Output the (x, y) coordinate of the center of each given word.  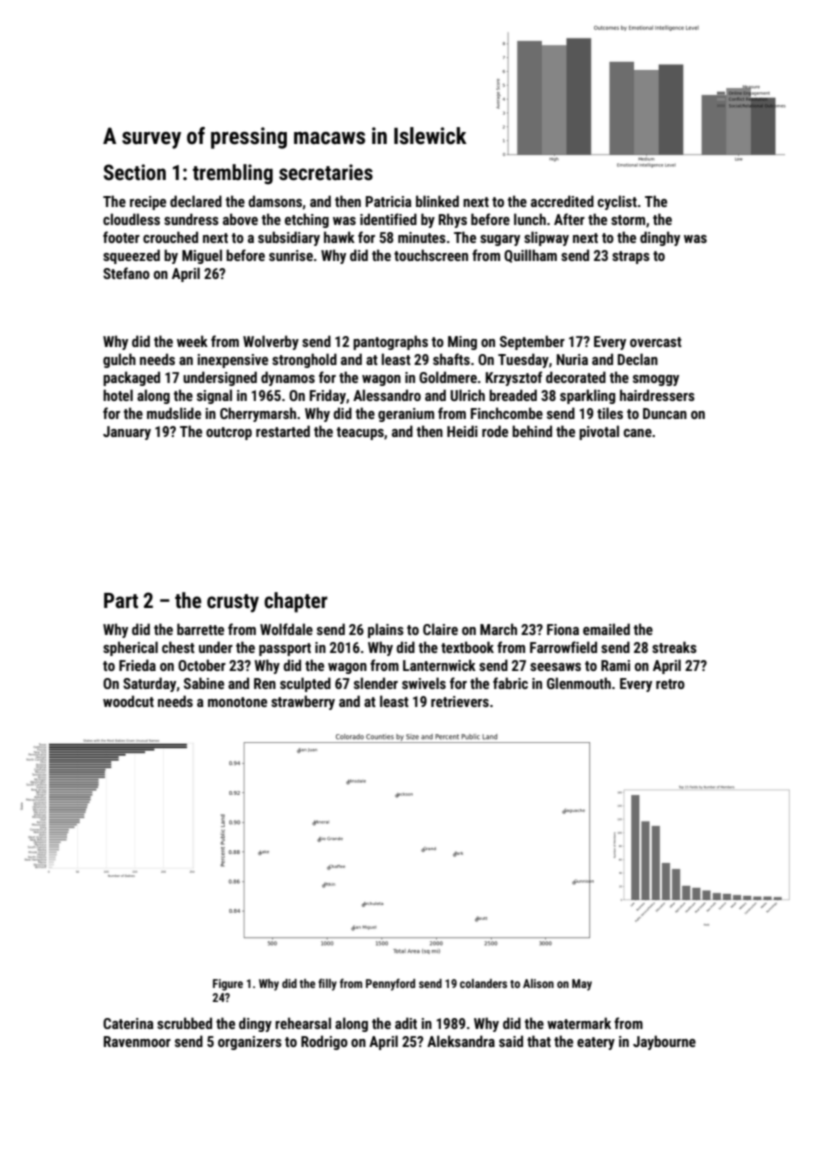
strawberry (303, 702)
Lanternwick (439, 665)
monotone (237, 702)
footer (121, 237)
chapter (296, 602)
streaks (674, 647)
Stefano (126, 273)
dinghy (660, 238)
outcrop (229, 433)
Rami (615, 665)
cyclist (617, 202)
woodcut (128, 701)
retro (670, 684)
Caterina (128, 1023)
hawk (339, 237)
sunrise (291, 255)
